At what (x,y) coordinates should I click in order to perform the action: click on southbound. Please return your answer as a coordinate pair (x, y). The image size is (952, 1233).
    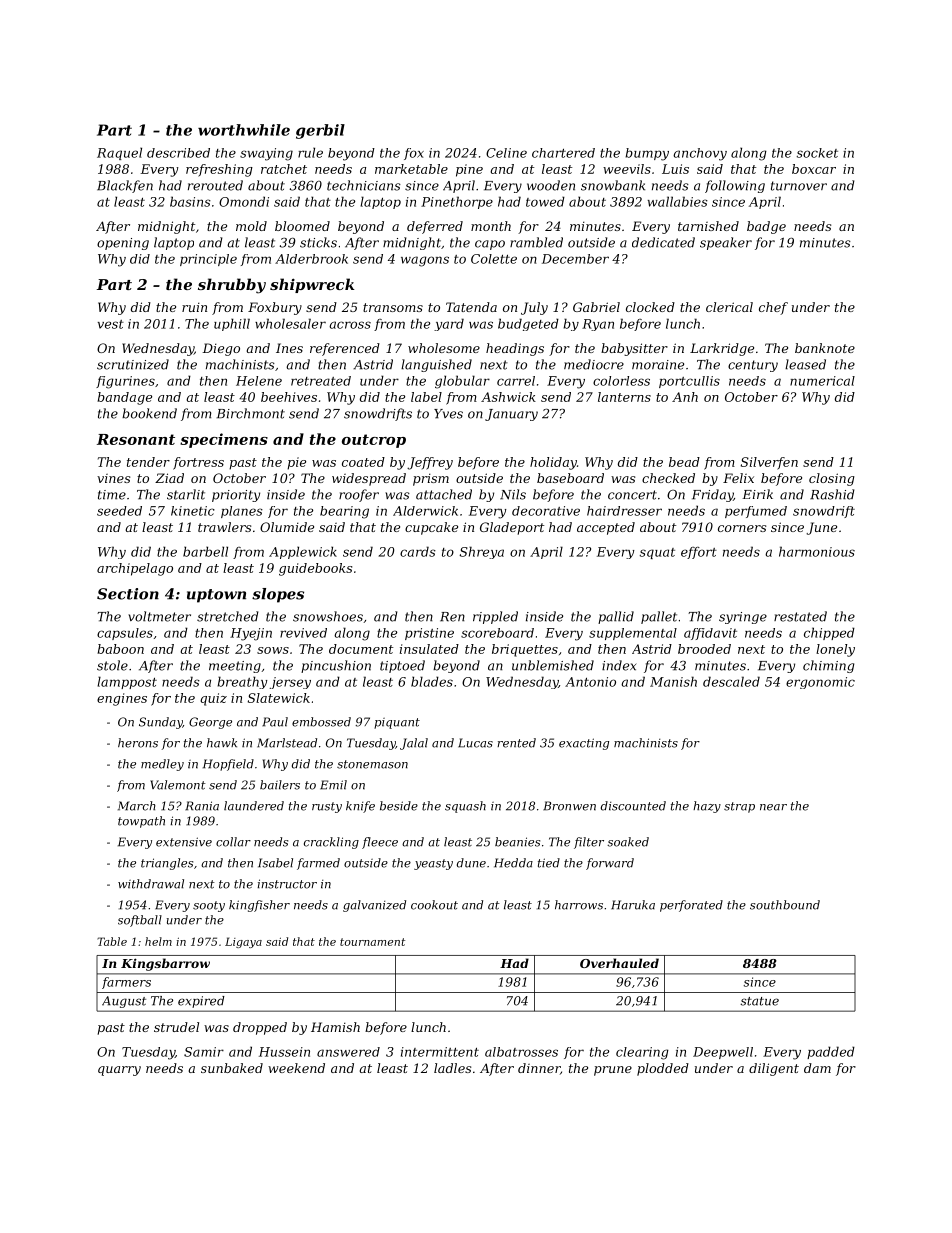
    Looking at the image, I should click on (785, 905).
